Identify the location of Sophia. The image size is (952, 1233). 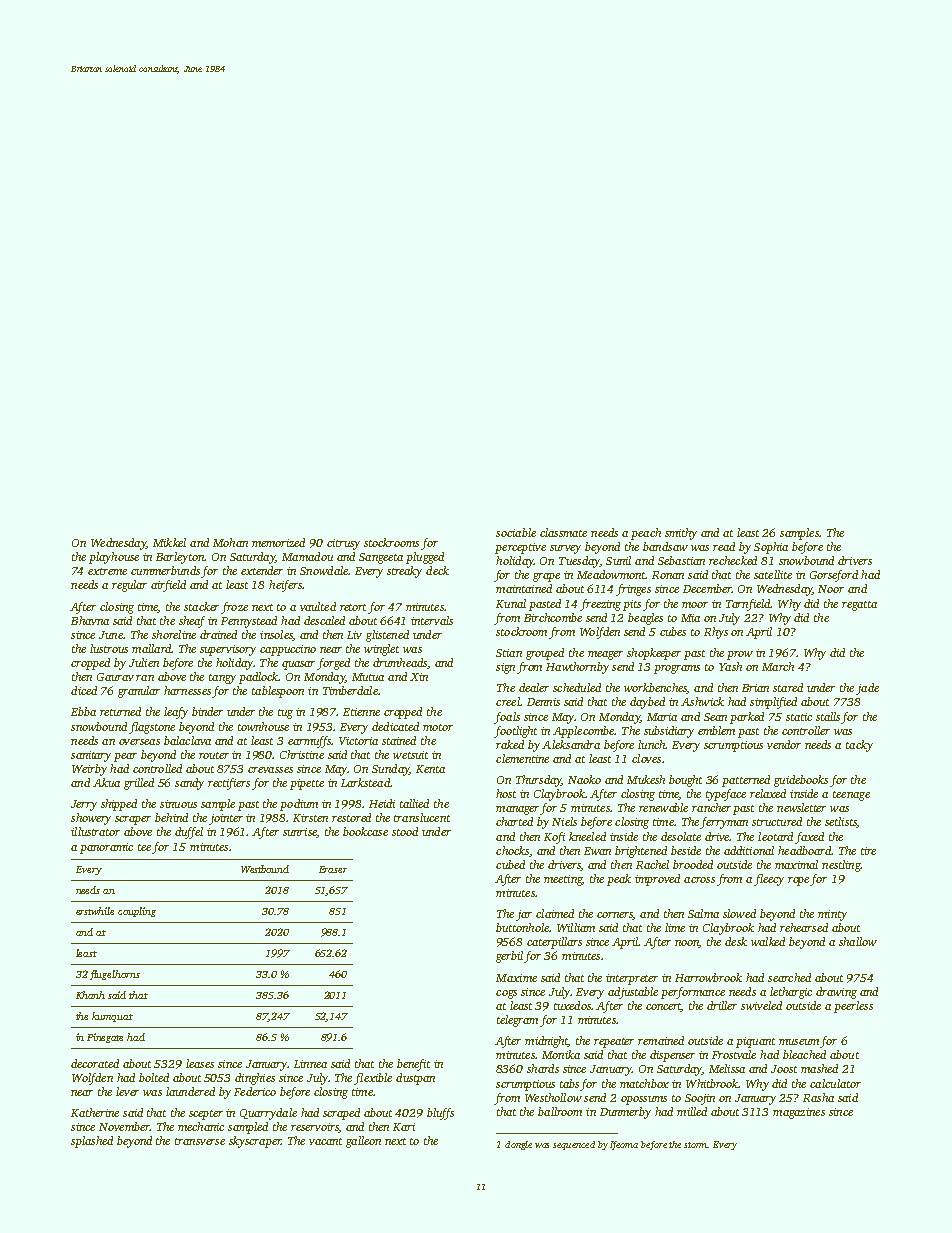
(771, 548).
